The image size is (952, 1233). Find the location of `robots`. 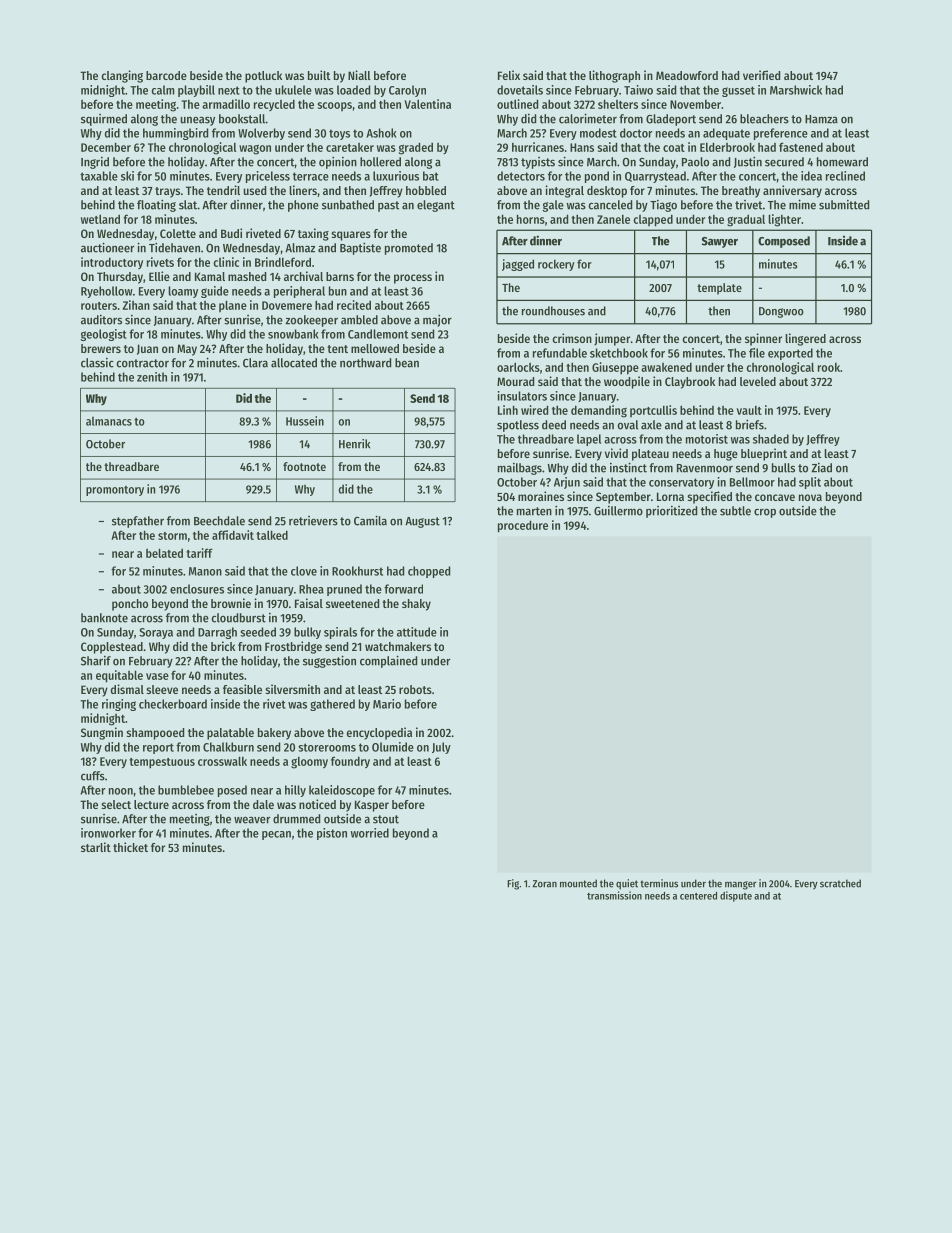

robots is located at coordinates (415, 689).
